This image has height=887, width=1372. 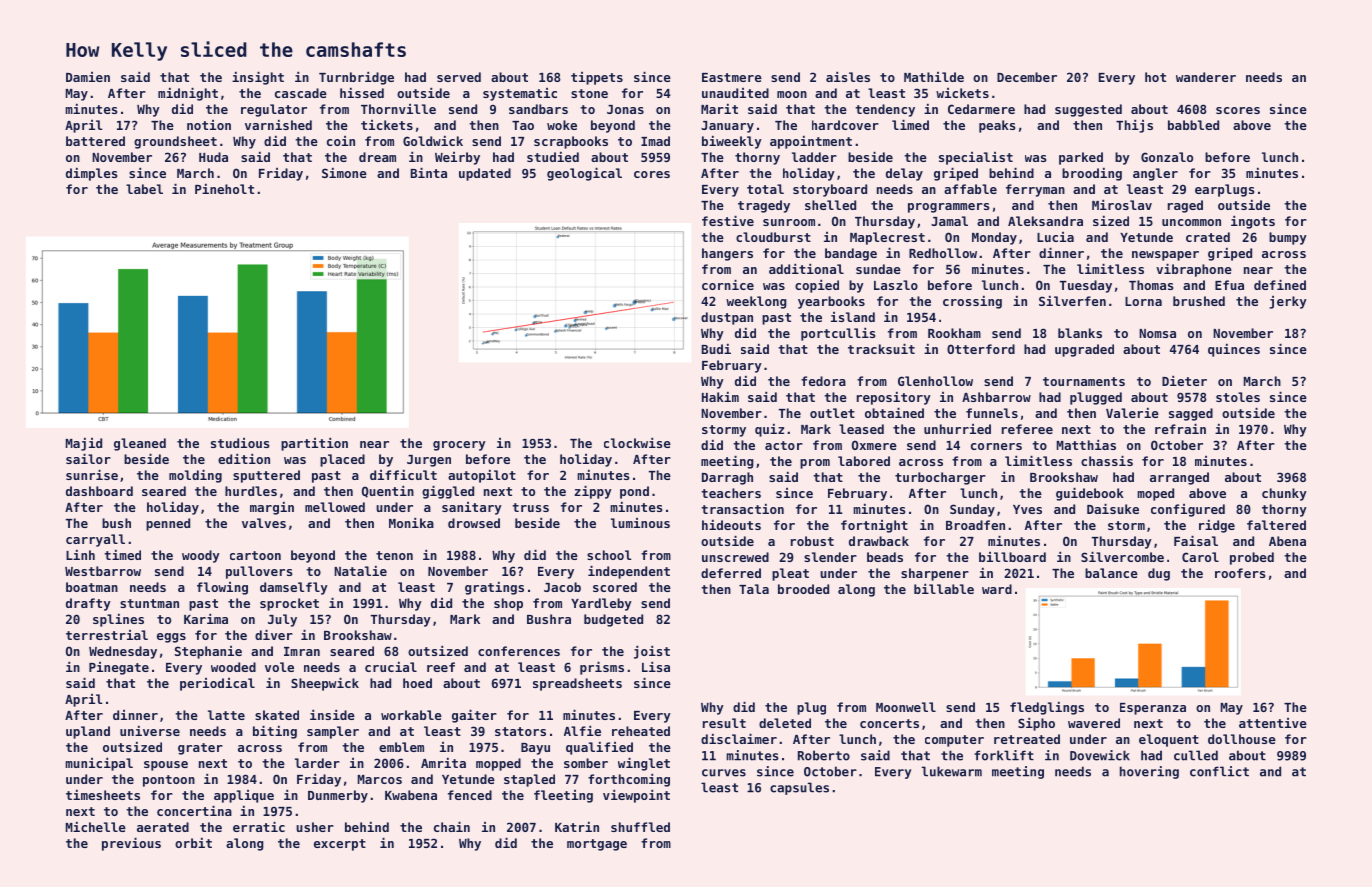 I want to click on Yves, so click(x=1027, y=509).
